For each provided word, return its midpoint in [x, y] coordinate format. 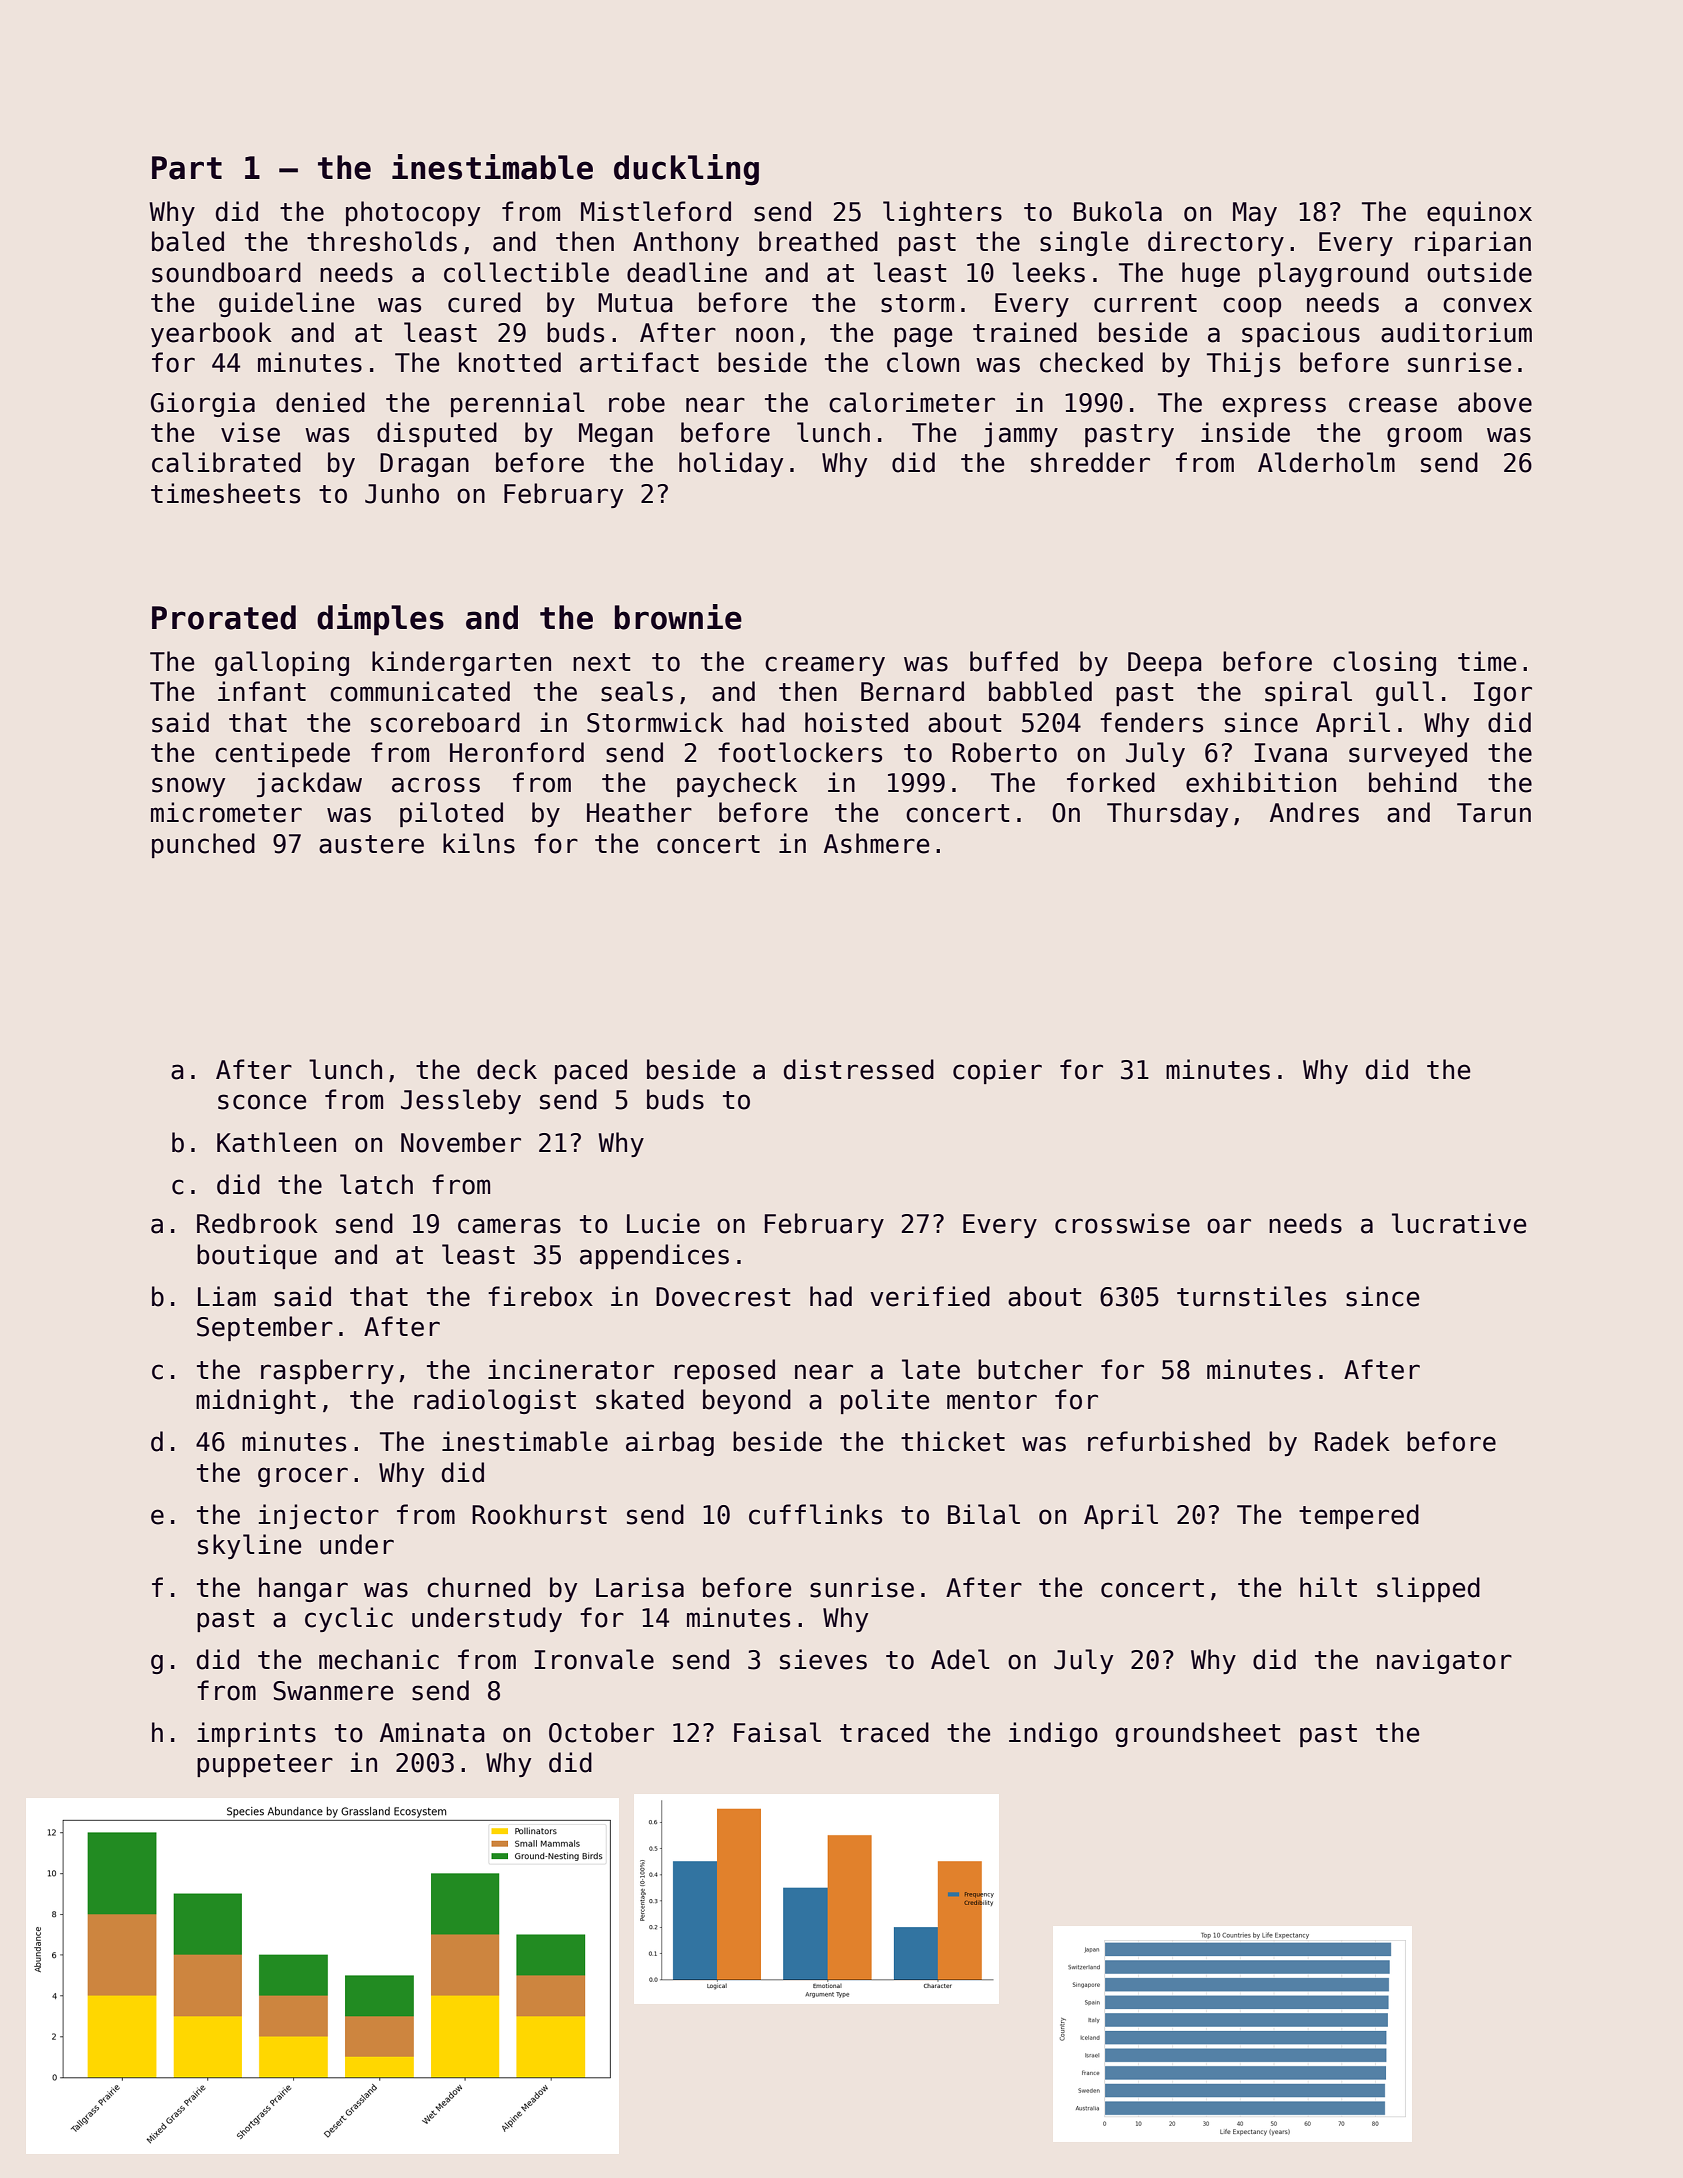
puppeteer [265, 1765]
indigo [1053, 1734]
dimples [380, 620]
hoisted [856, 722]
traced [884, 1732]
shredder [1090, 462]
